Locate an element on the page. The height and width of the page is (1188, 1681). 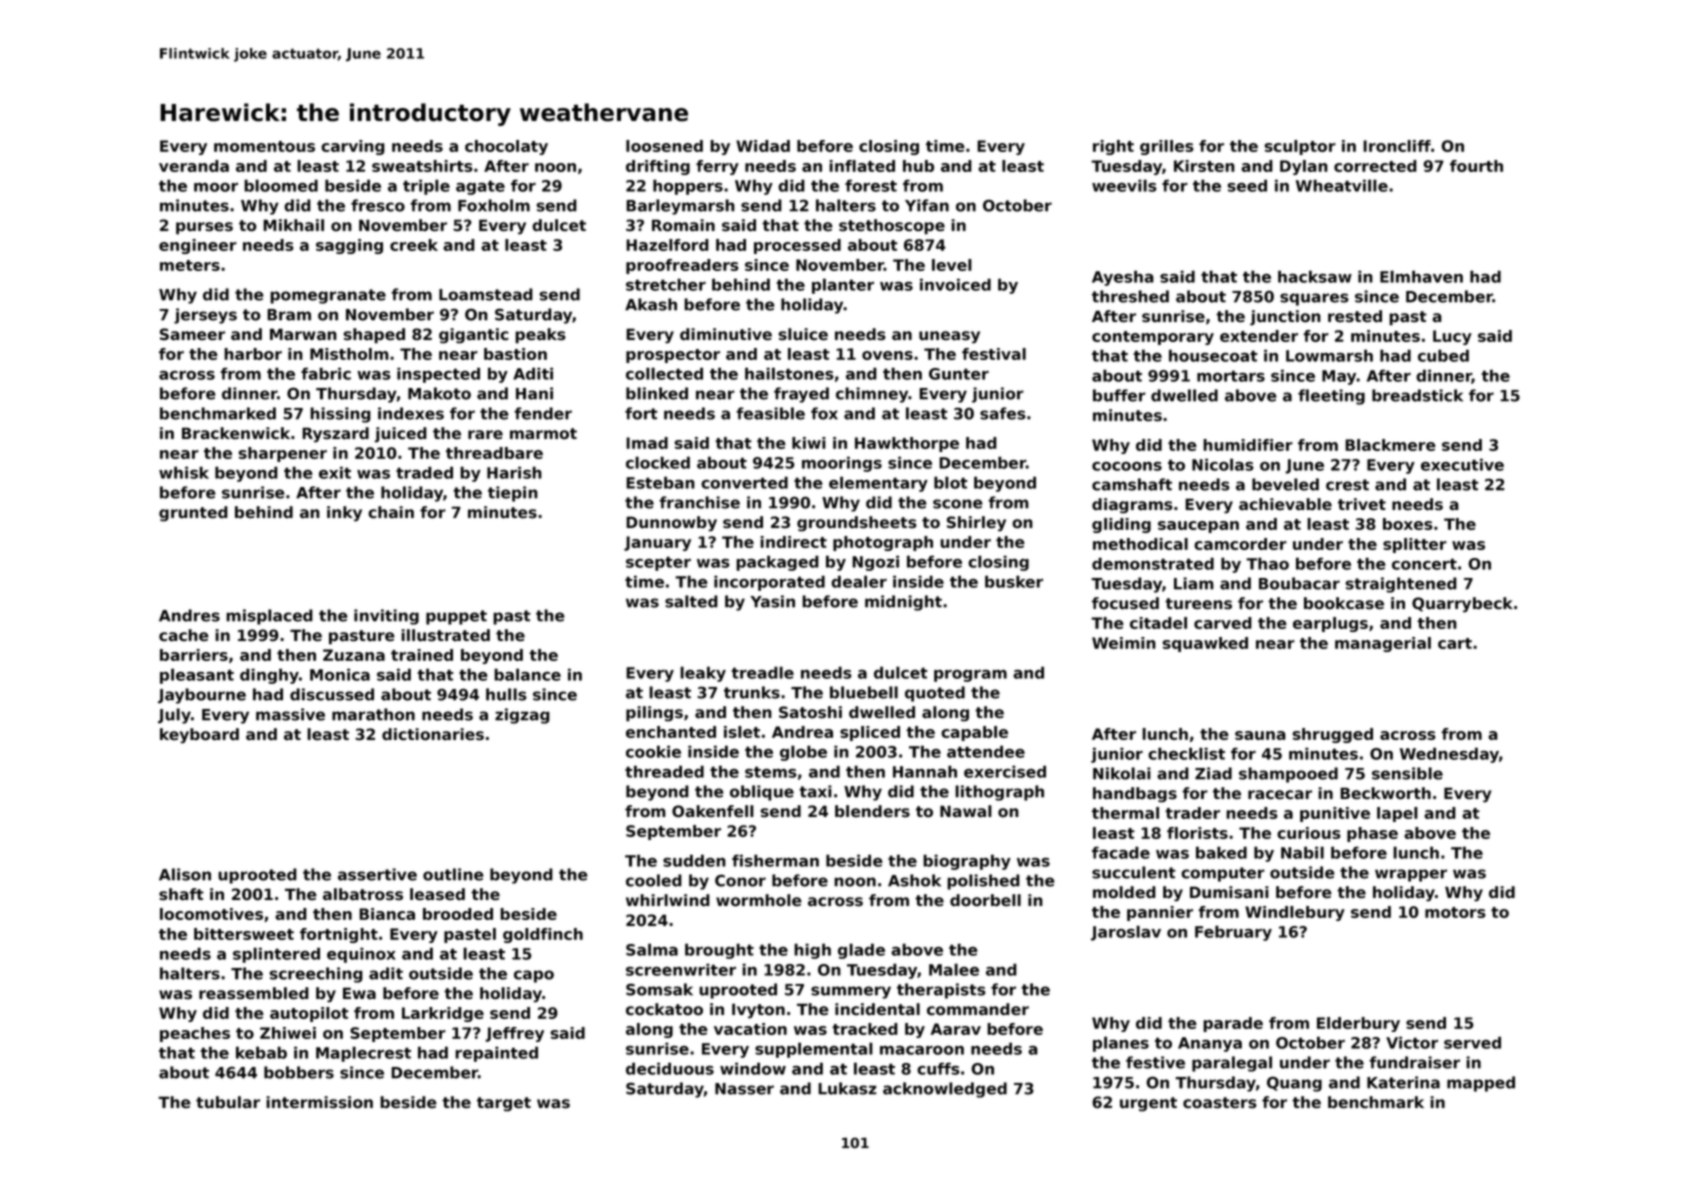
planes is located at coordinates (1121, 1044).
